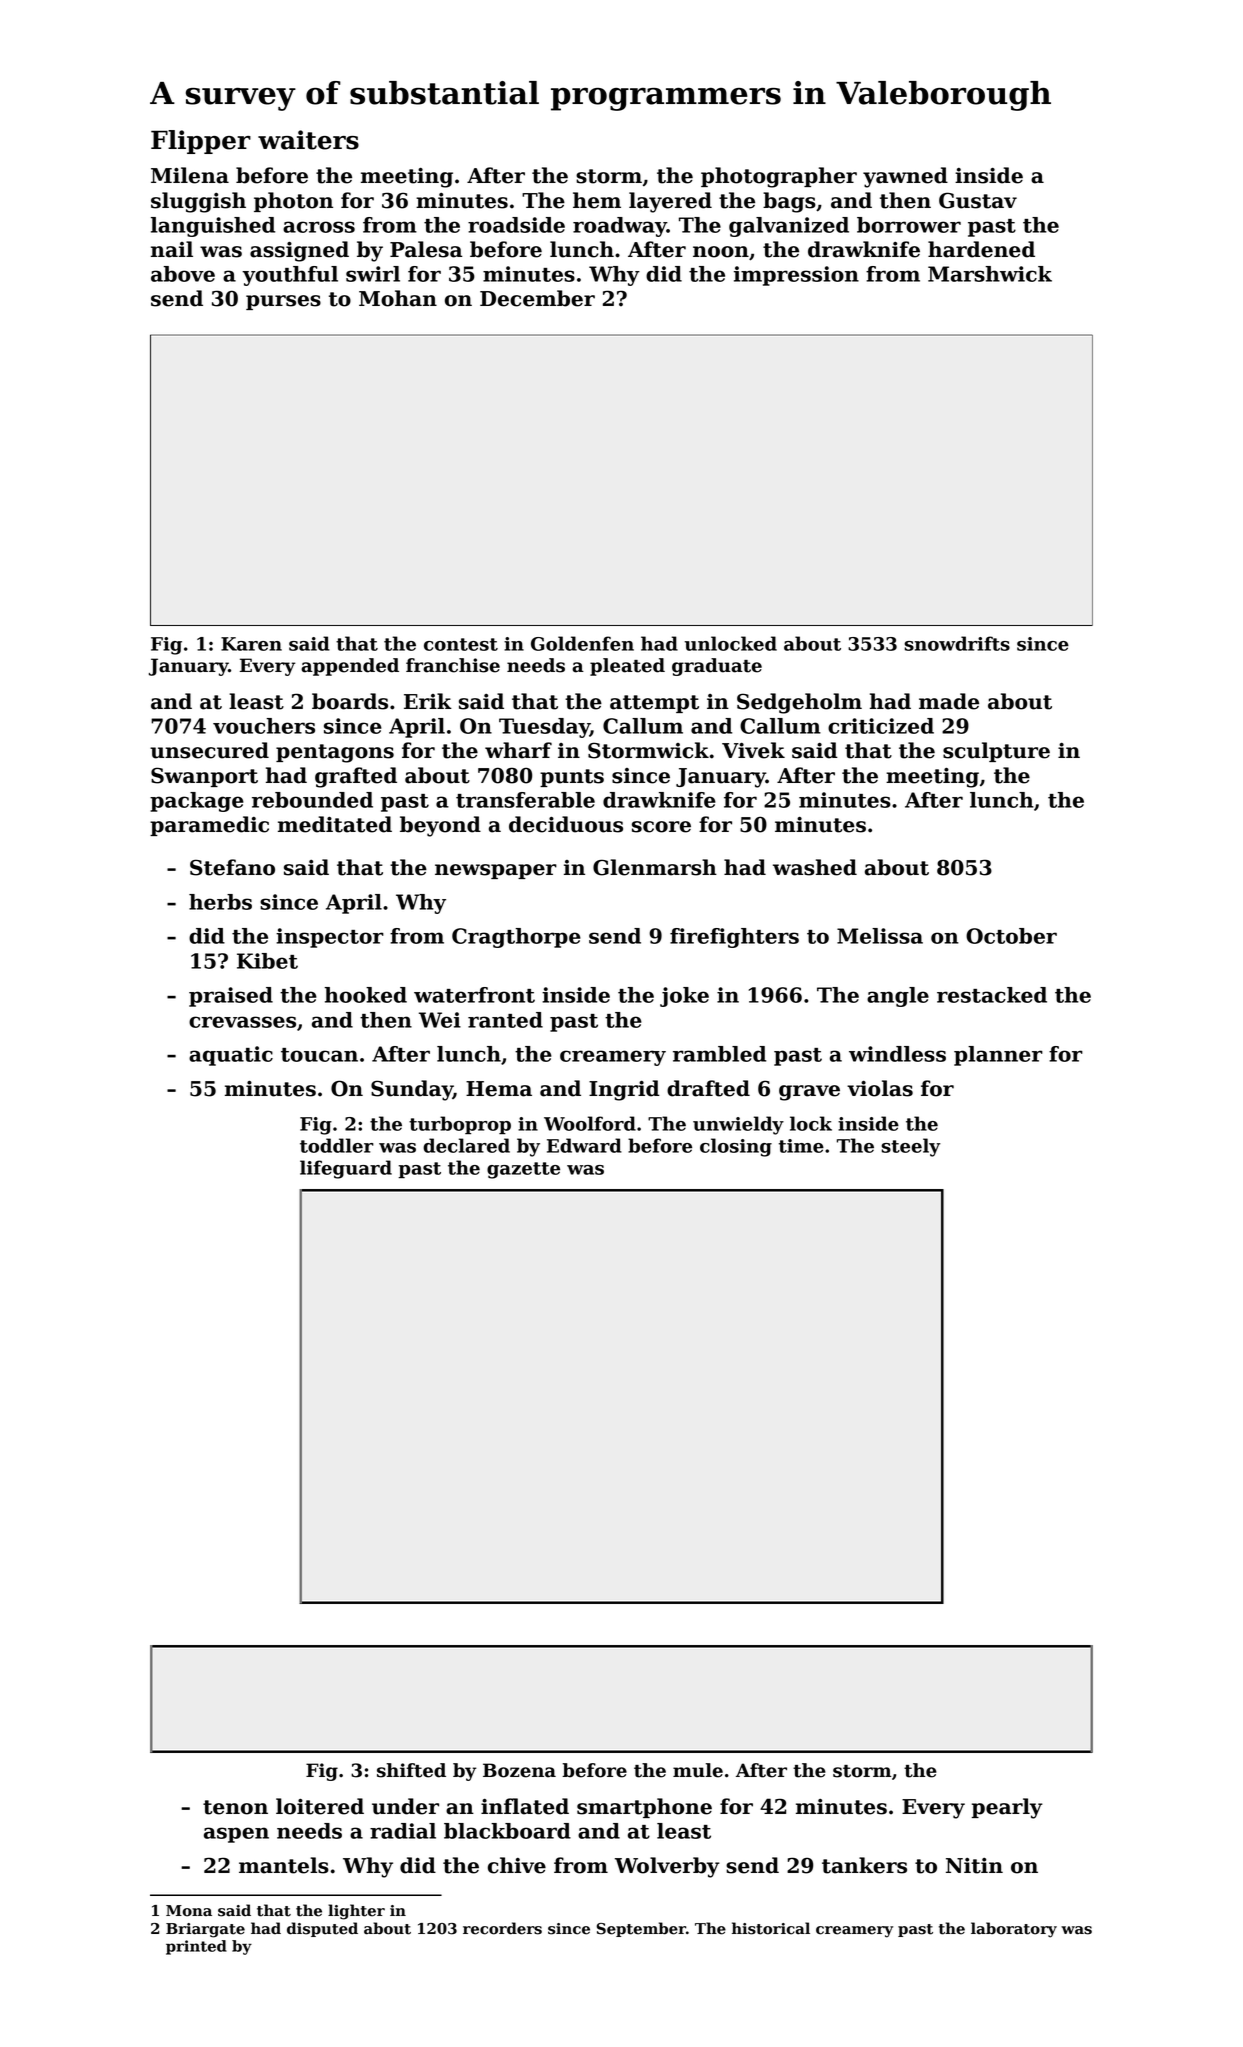 The height and width of the document is (2047, 1243). What do you see at coordinates (220, 902) in the document?
I see `herbs` at bounding box center [220, 902].
